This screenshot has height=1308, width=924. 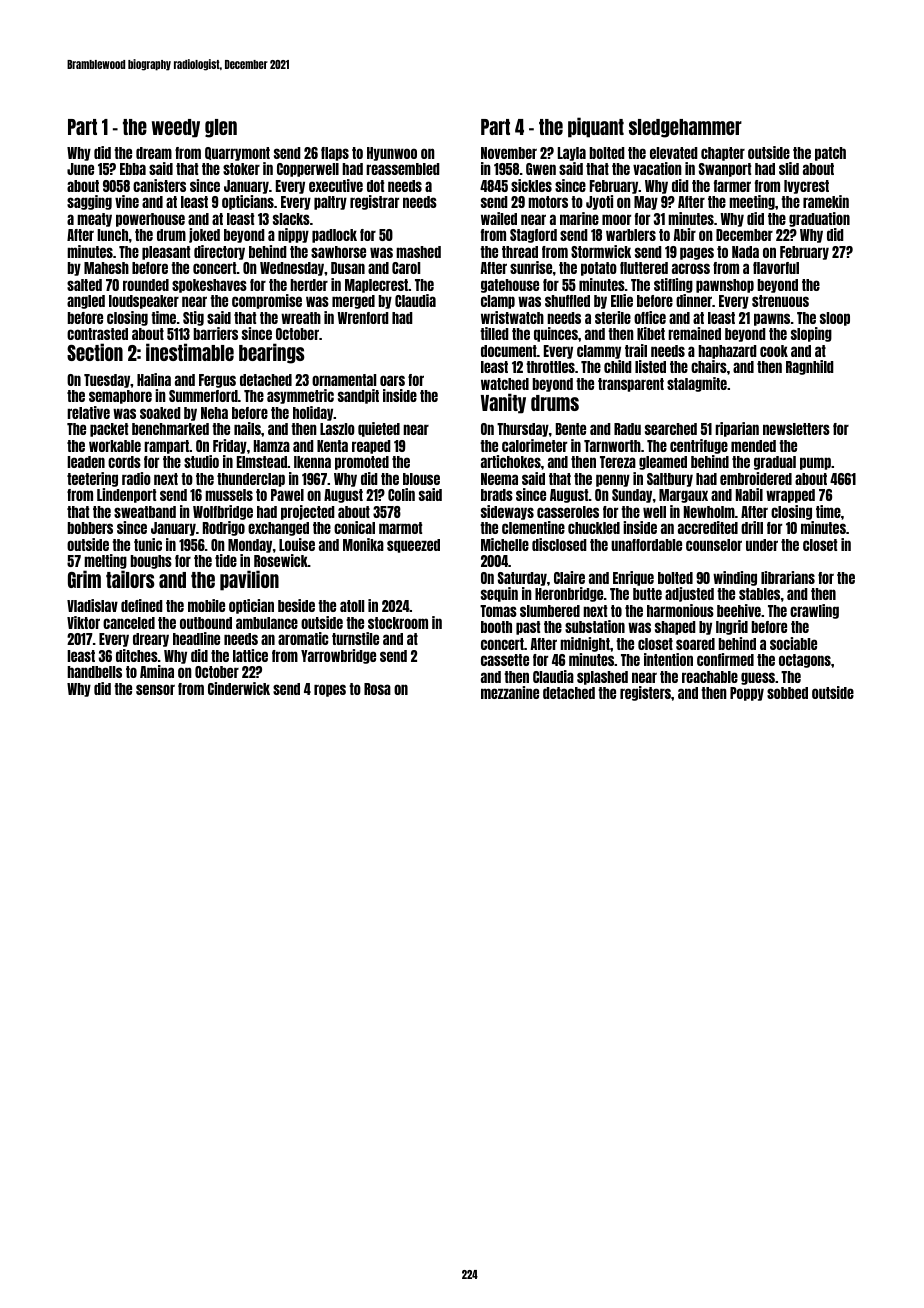 What do you see at coordinates (510, 692) in the screenshot?
I see `mezzanine` at bounding box center [510, 692].
